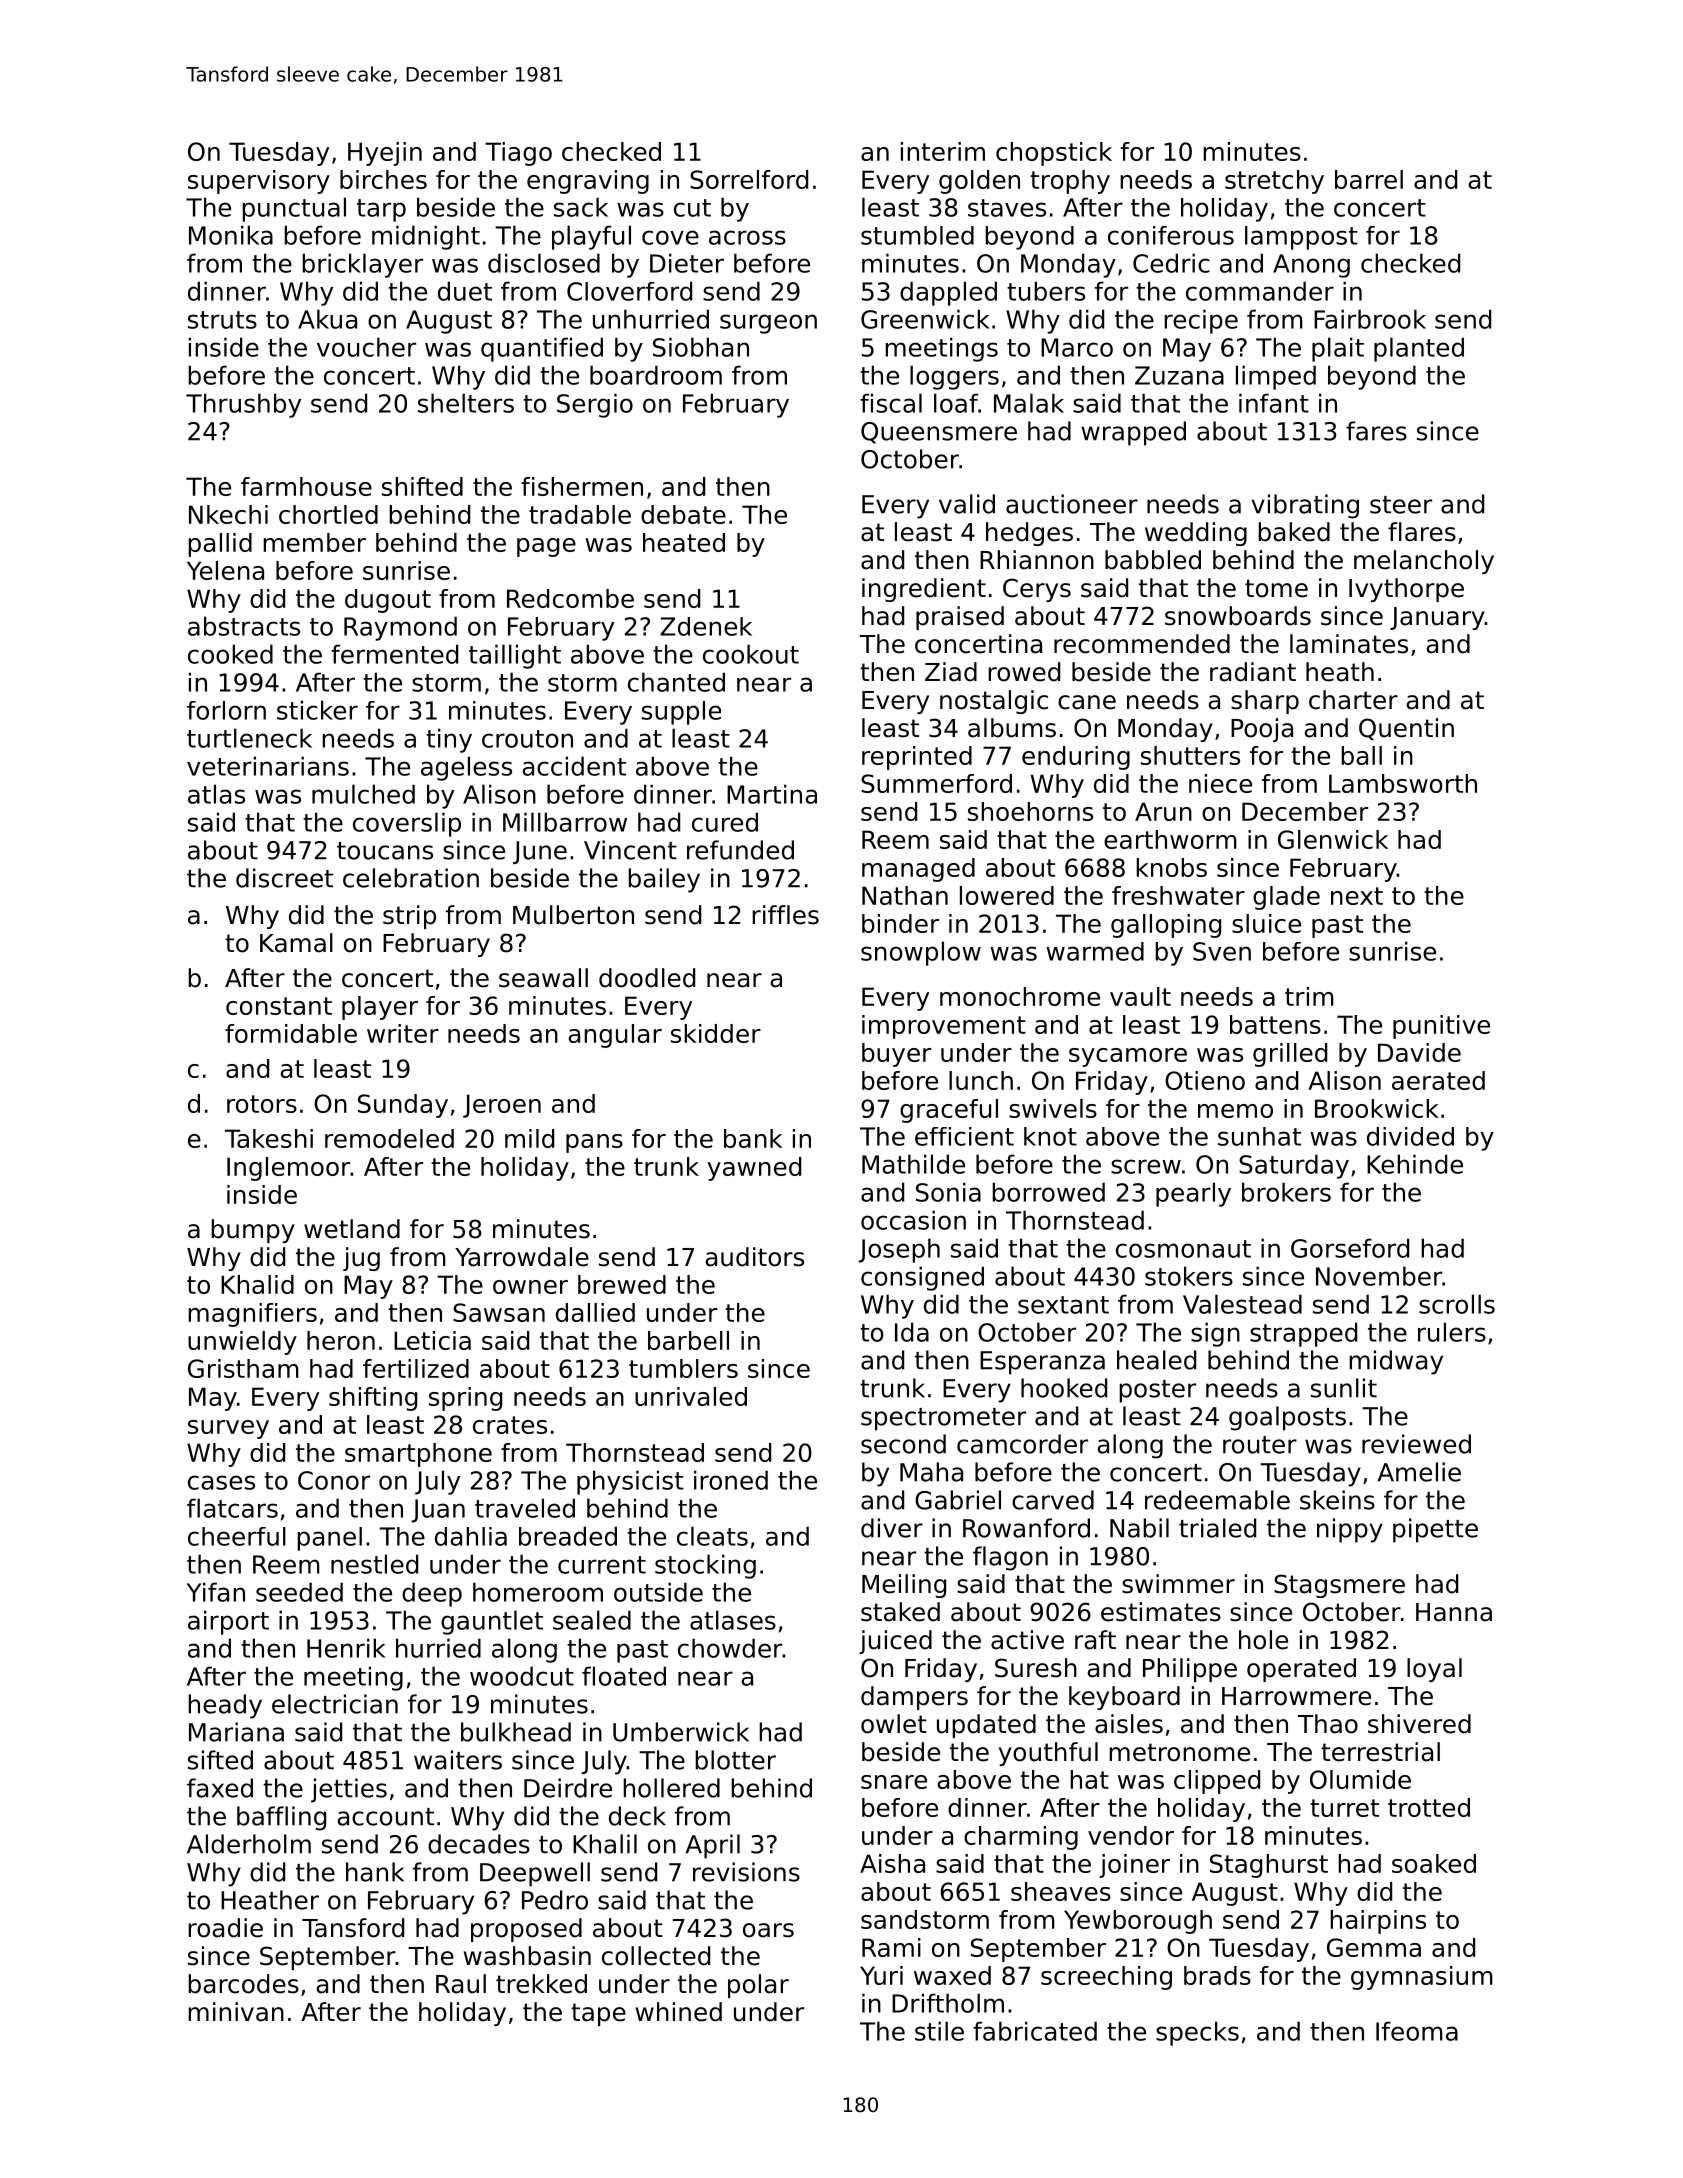  Describe the element at coordinates (518, 154) in the image. I see `Tiago` at that location.
